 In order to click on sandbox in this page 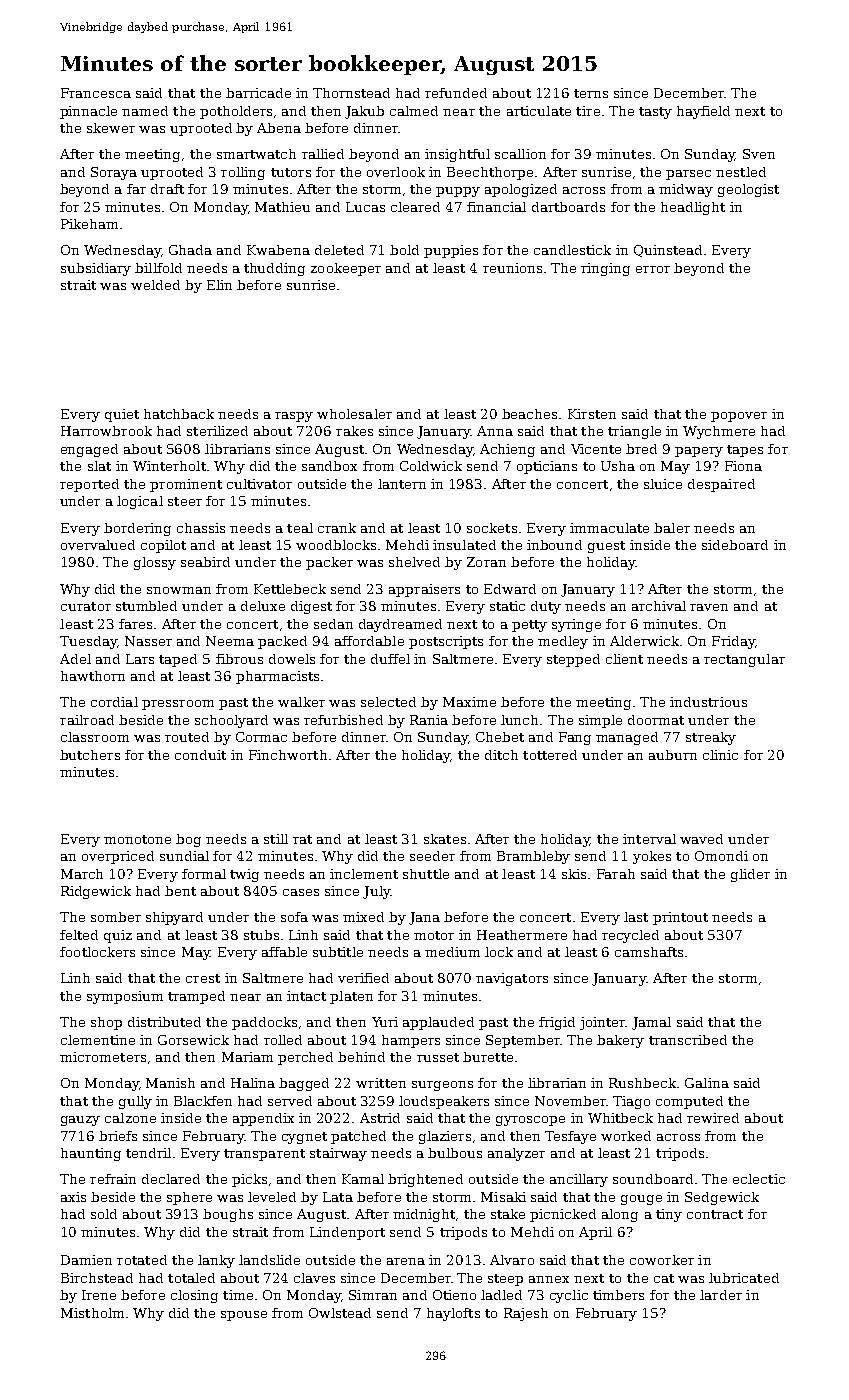, I will do `click(329, 466)`.
